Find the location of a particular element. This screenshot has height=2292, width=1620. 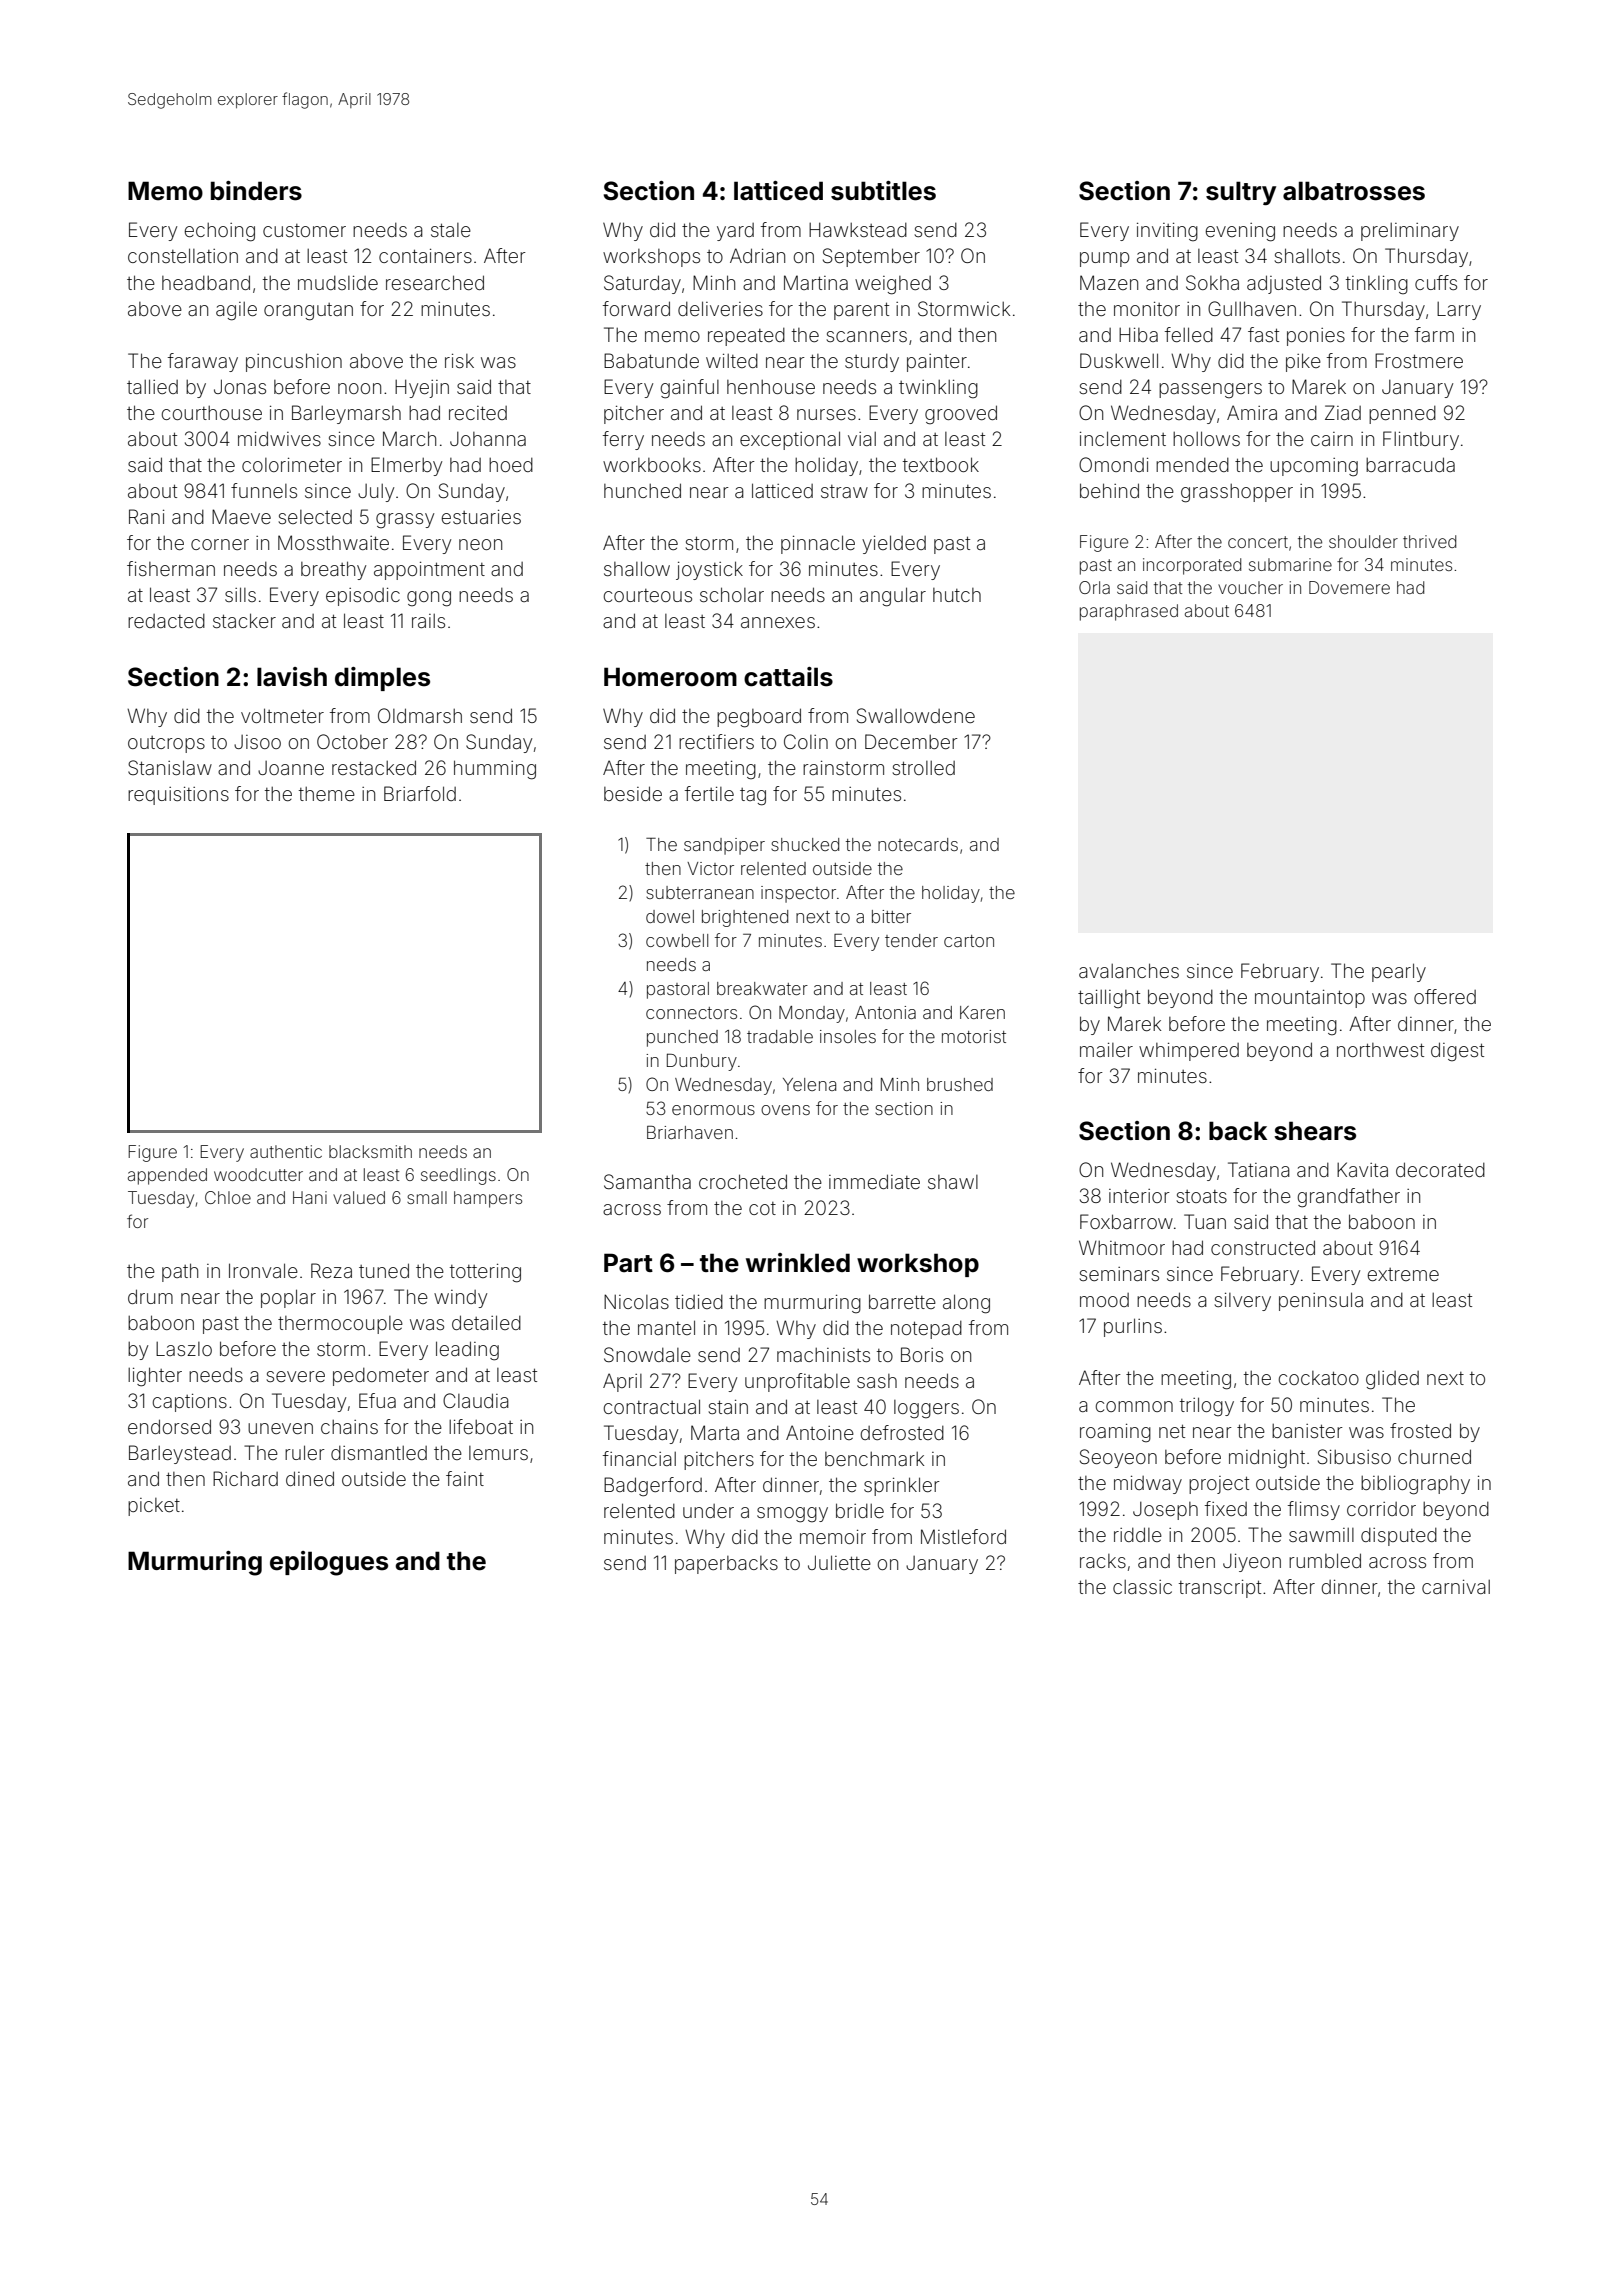

classic is located at coordinates (1142, 1587).
